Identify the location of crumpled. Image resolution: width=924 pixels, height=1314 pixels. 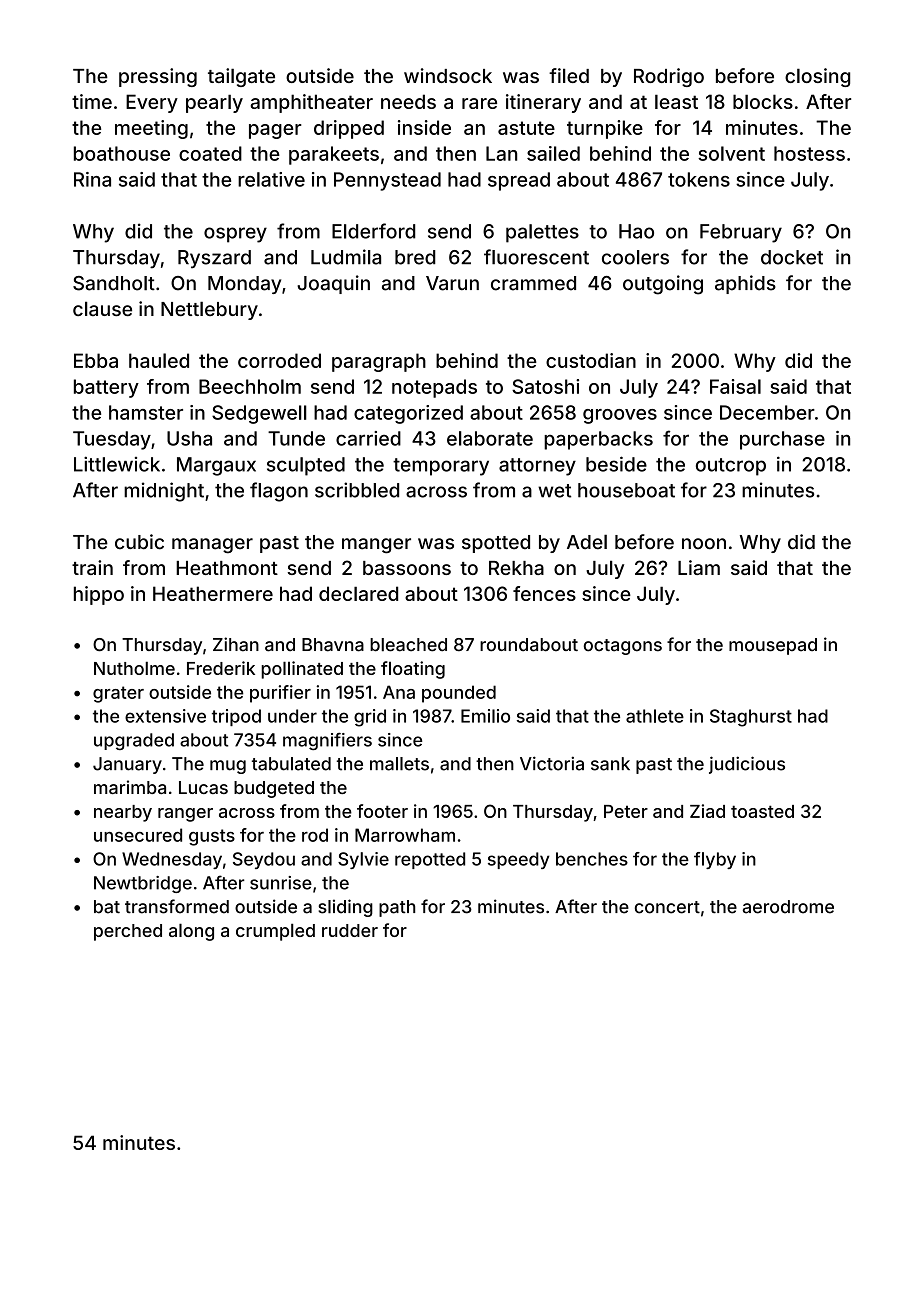
(275, 932).
